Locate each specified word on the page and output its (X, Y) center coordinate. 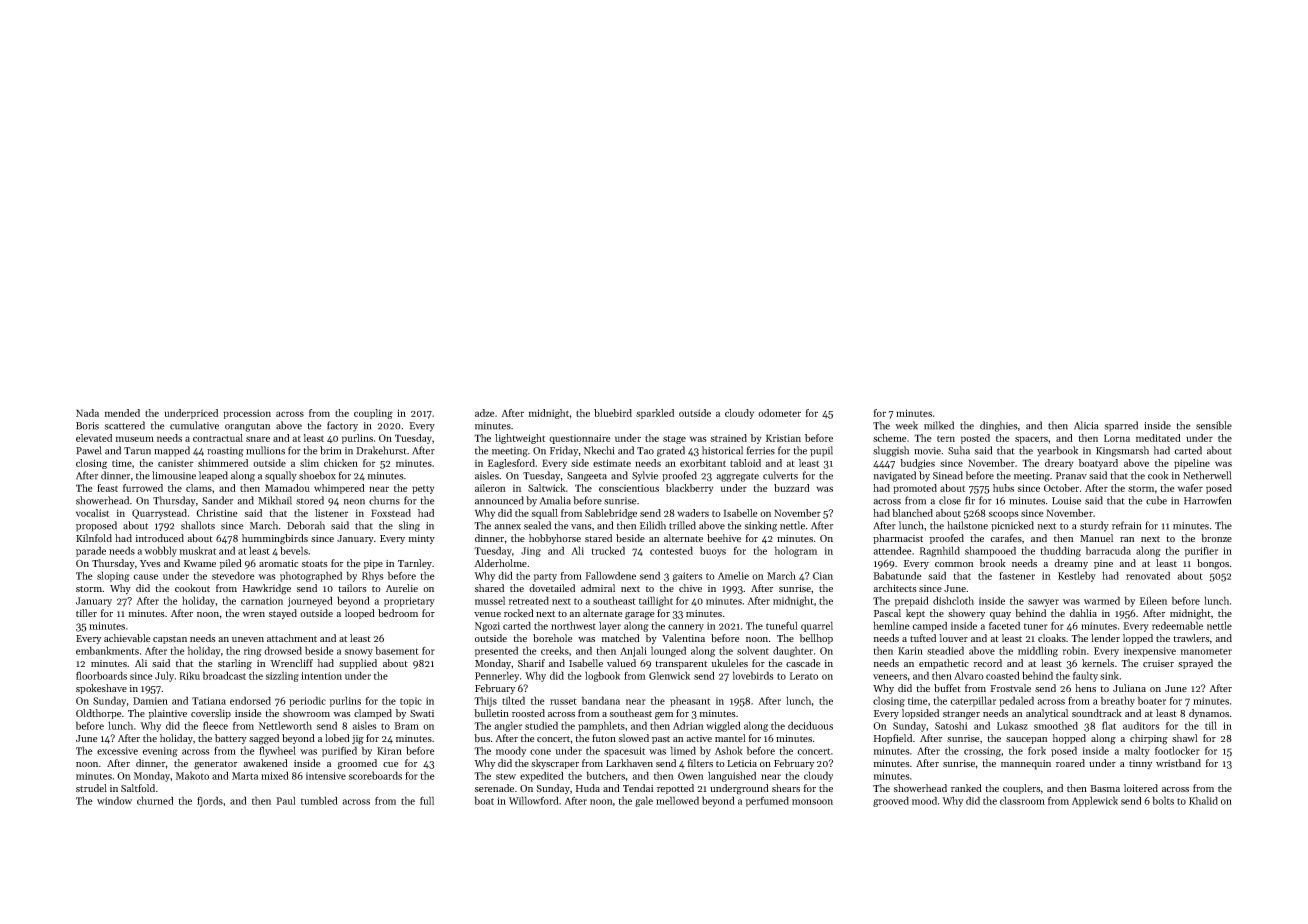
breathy (1118, 701)
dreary (1059, 464)
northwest (573, 626)
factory (342, 426)
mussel (490, 600)
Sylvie (645, 476)
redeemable (1177, 625)
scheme (890, 438)
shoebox (317, 475)
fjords (210, 801)
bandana (601, 700)
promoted (915, 489)
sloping (113, 576)
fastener (1017, 576)
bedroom (398, 613)
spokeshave (101, 689)
